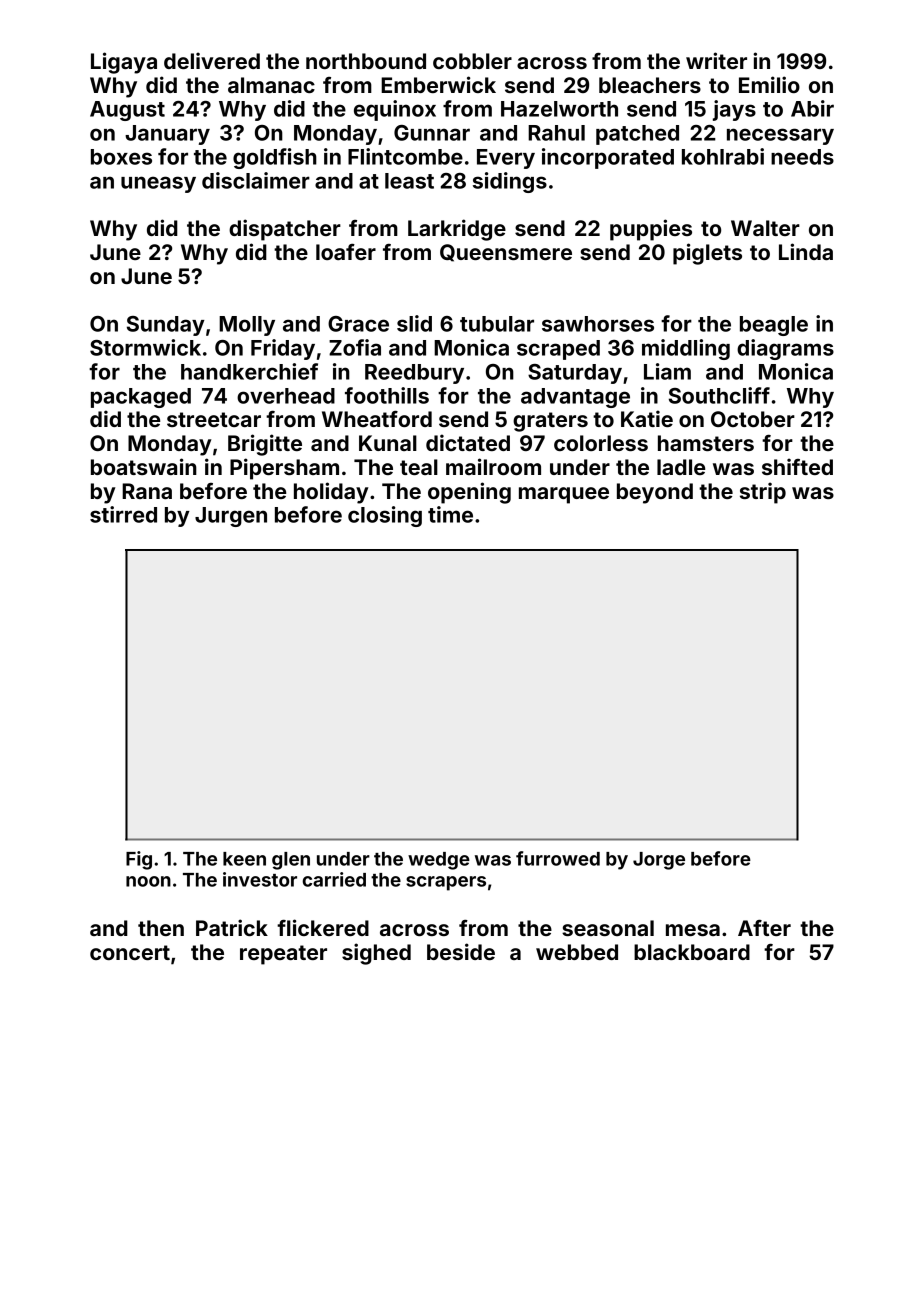 The height and width of the screenshot is (1314, 924). Describe the element at coordinates (376, 954) in the screenshot. I see `sighed` at that location.
